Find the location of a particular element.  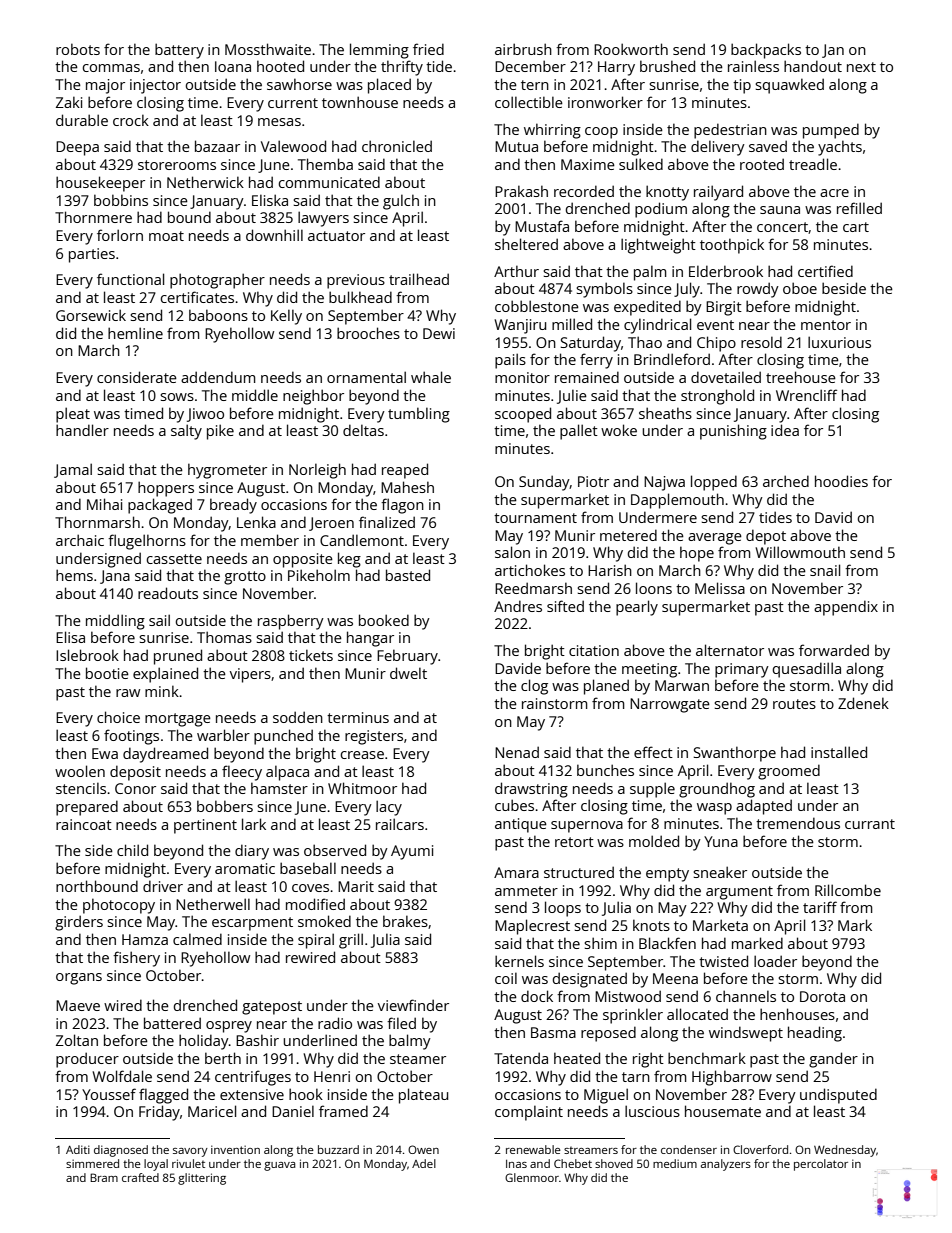

mesas is located at coordinates (279, 122).
